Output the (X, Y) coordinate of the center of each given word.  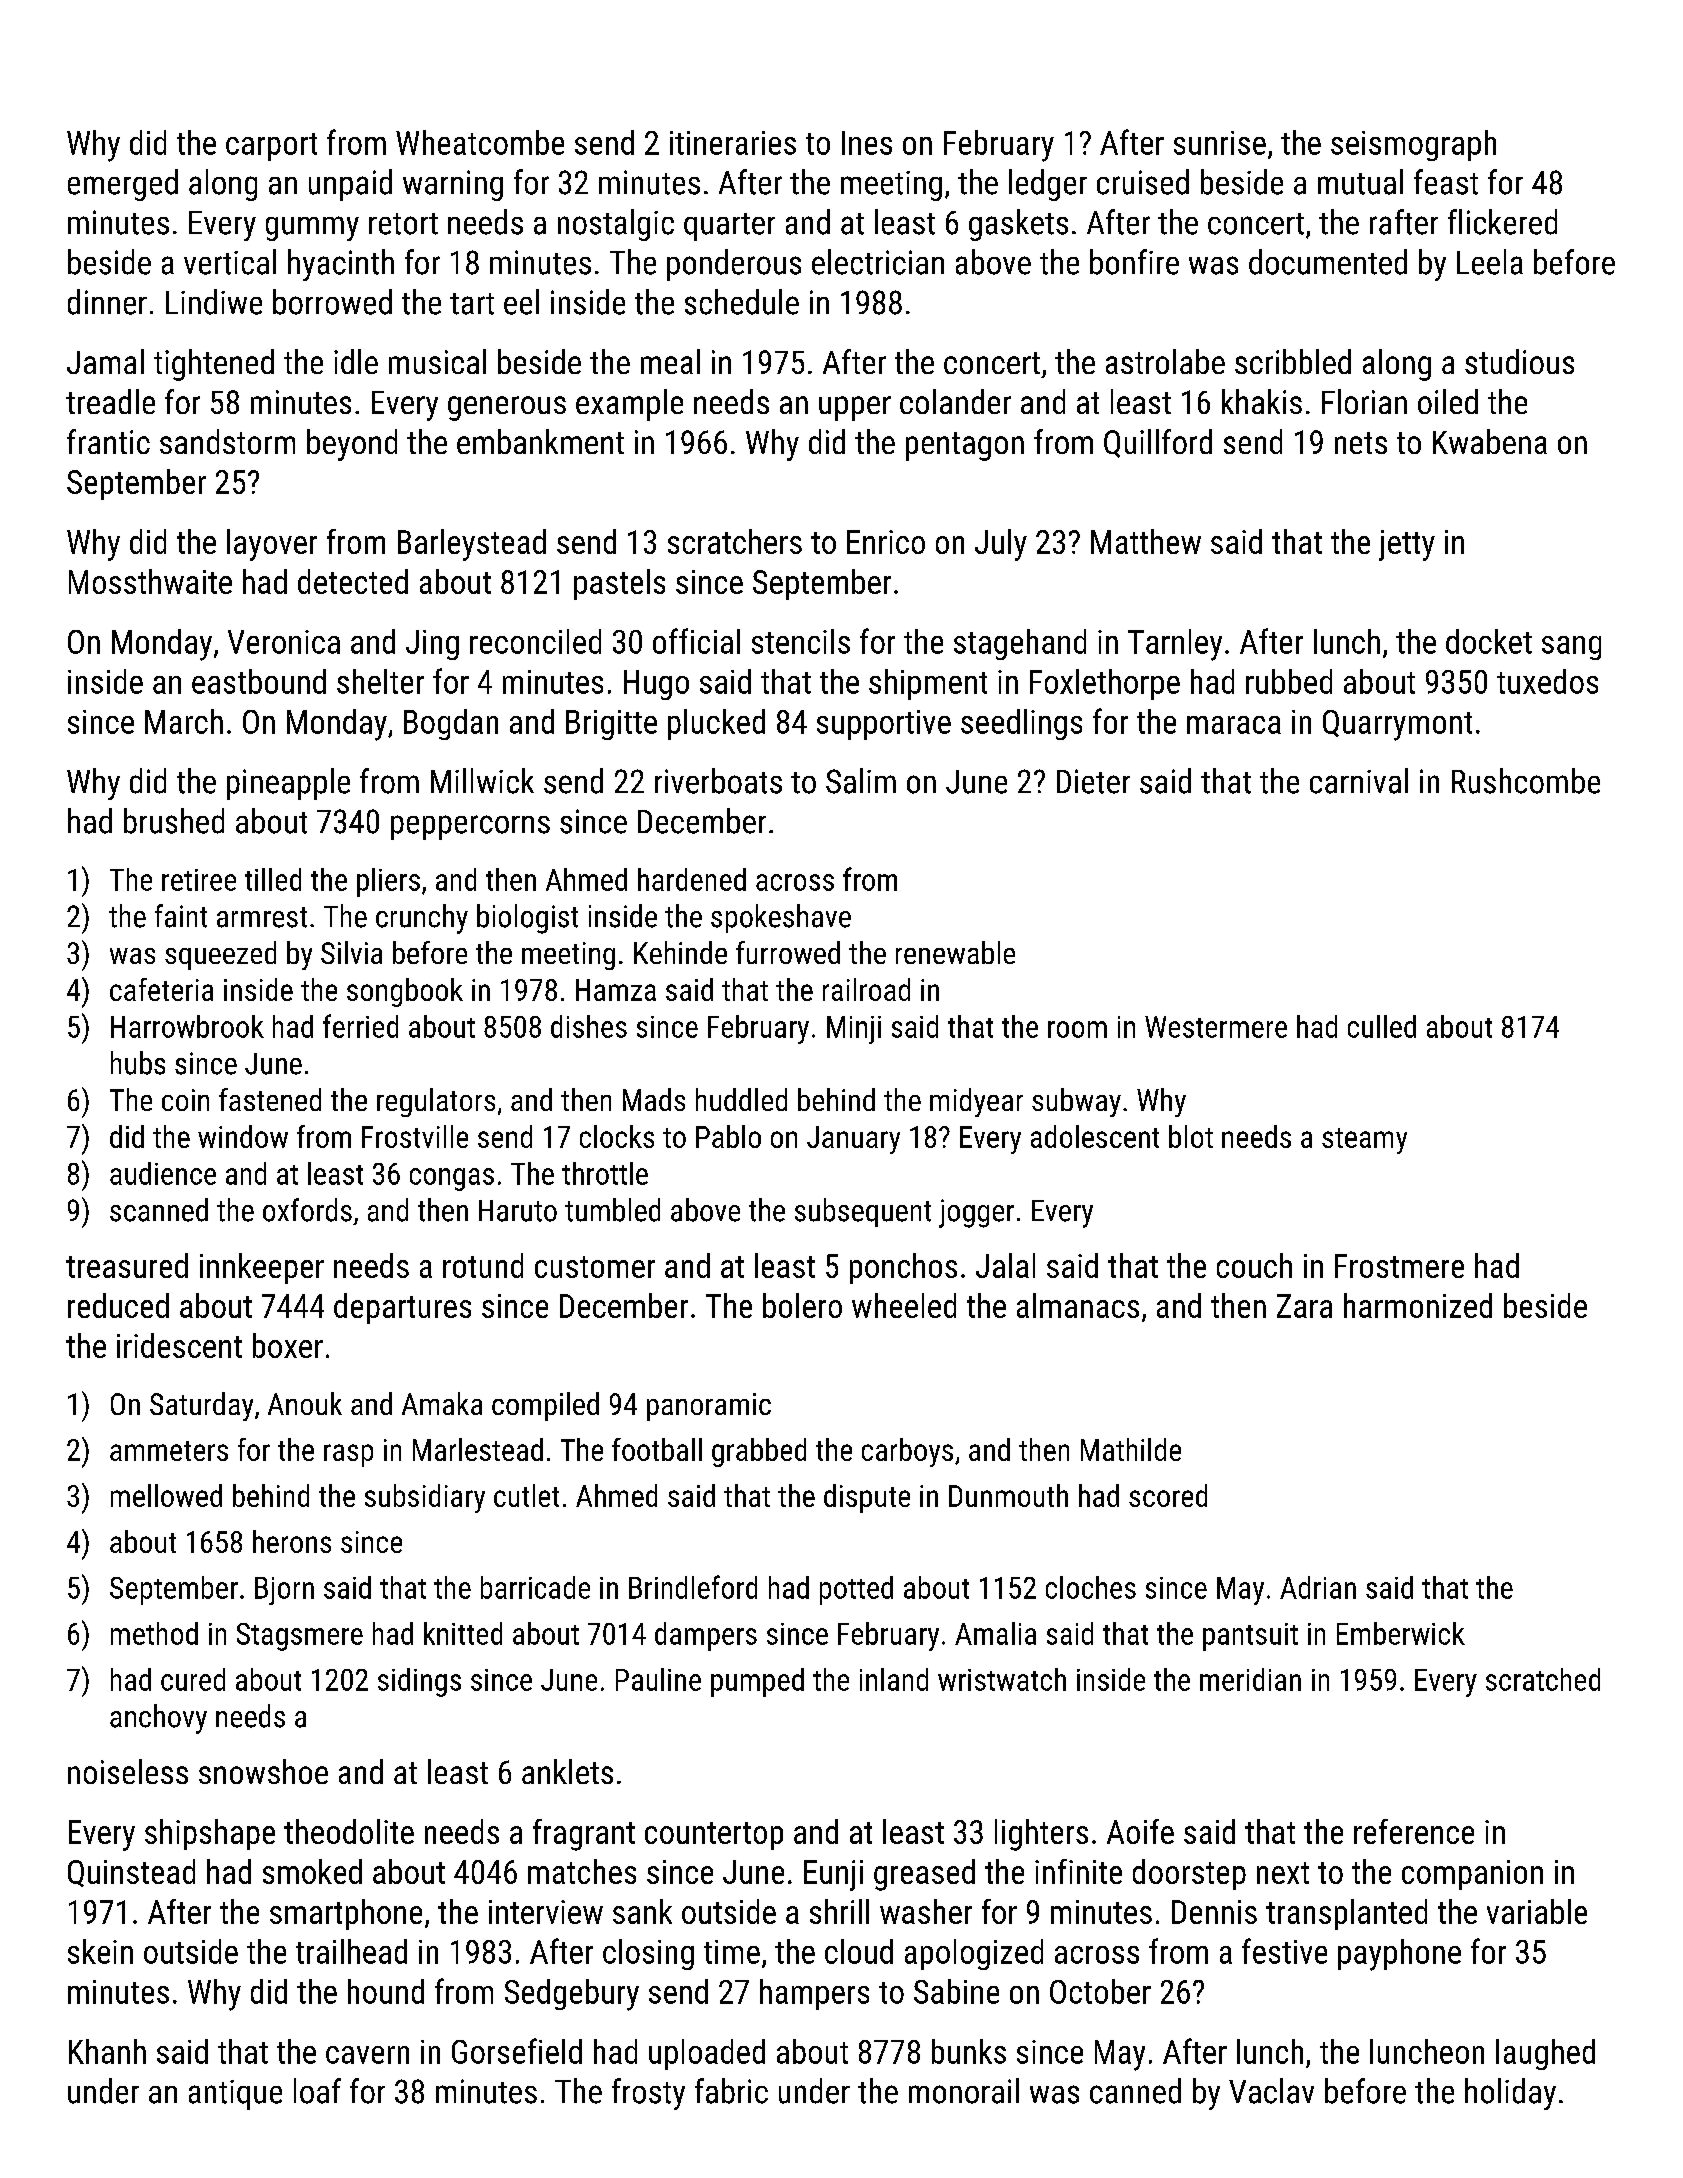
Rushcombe (1526, 781)
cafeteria (161, 989)
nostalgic (616, 225)
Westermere (1216, 1027)
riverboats (718, 781)
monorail (964, 2091)
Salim (861, 781)
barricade (535, 1587)
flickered (1502, 222)
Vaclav (1271, 2091)
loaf (317, 2091)
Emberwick (1401, 1633)
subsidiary (425, 1498)
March (184, 721)
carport (271, 147)
